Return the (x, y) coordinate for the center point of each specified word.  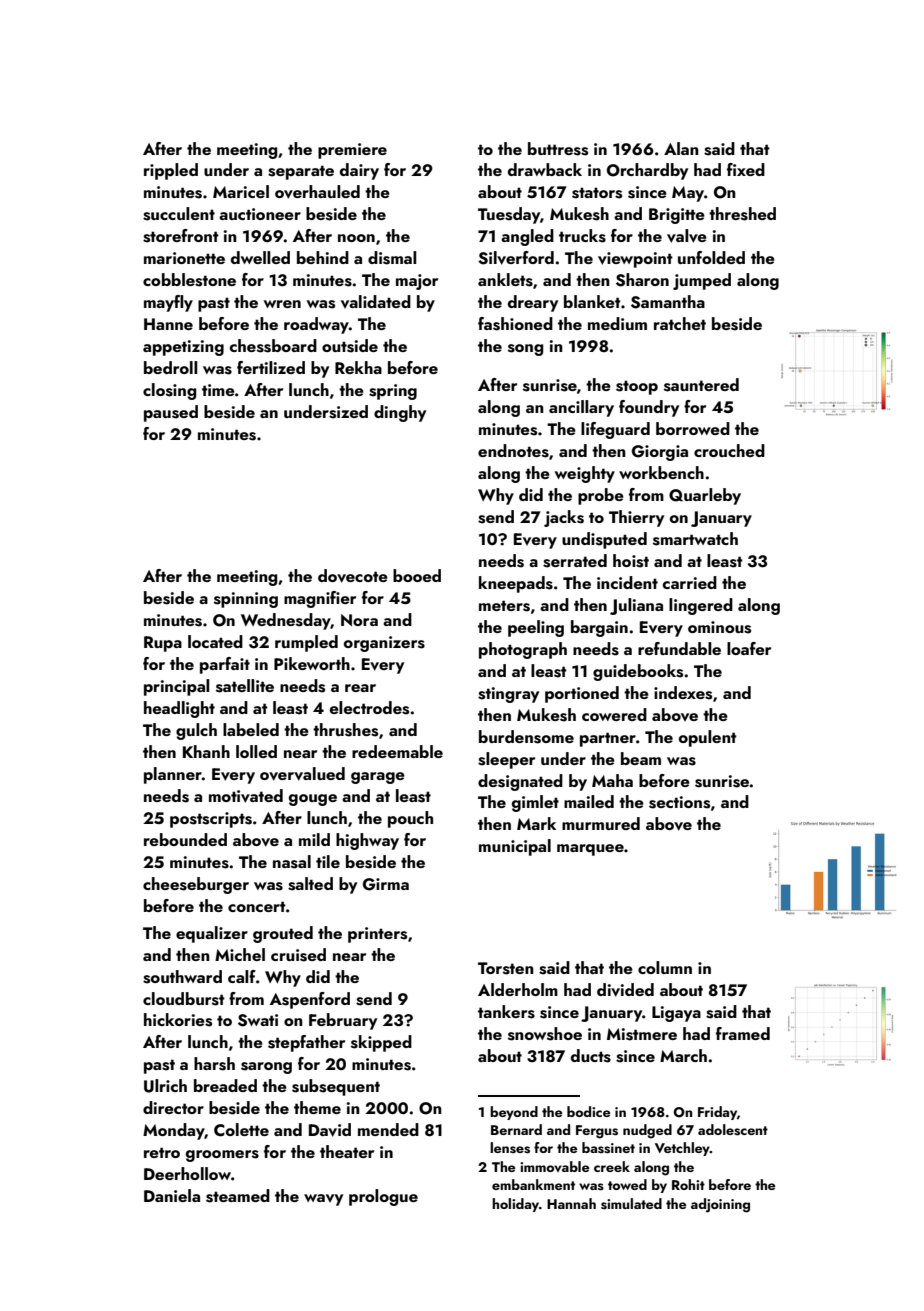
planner (173, 775)
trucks (582, 236)
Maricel (241, 191)
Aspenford (310, 1000)
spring (393, 392)
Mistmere (642, 1034)
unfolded (711, 257)
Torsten (506, 968)
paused (171, 413)
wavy (323, 1200)
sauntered (701, 385)
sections (679, 802)
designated (520, 782)
